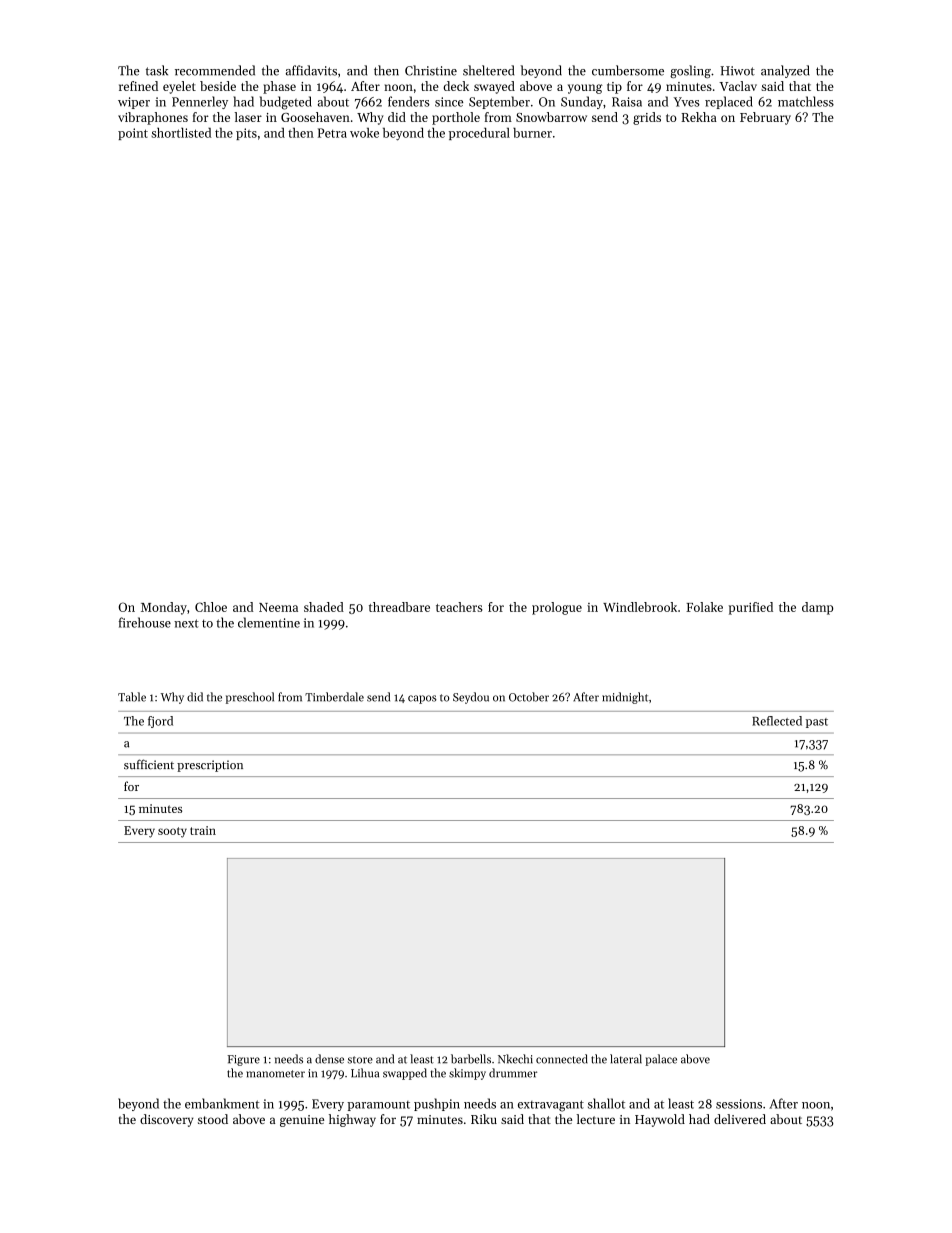 Image resolution: width=952 pixels, height=1233 pixels. What do you see at coordinates (785, 71) in the document?
I see `analyzed` at bounding box center [785, 71].
